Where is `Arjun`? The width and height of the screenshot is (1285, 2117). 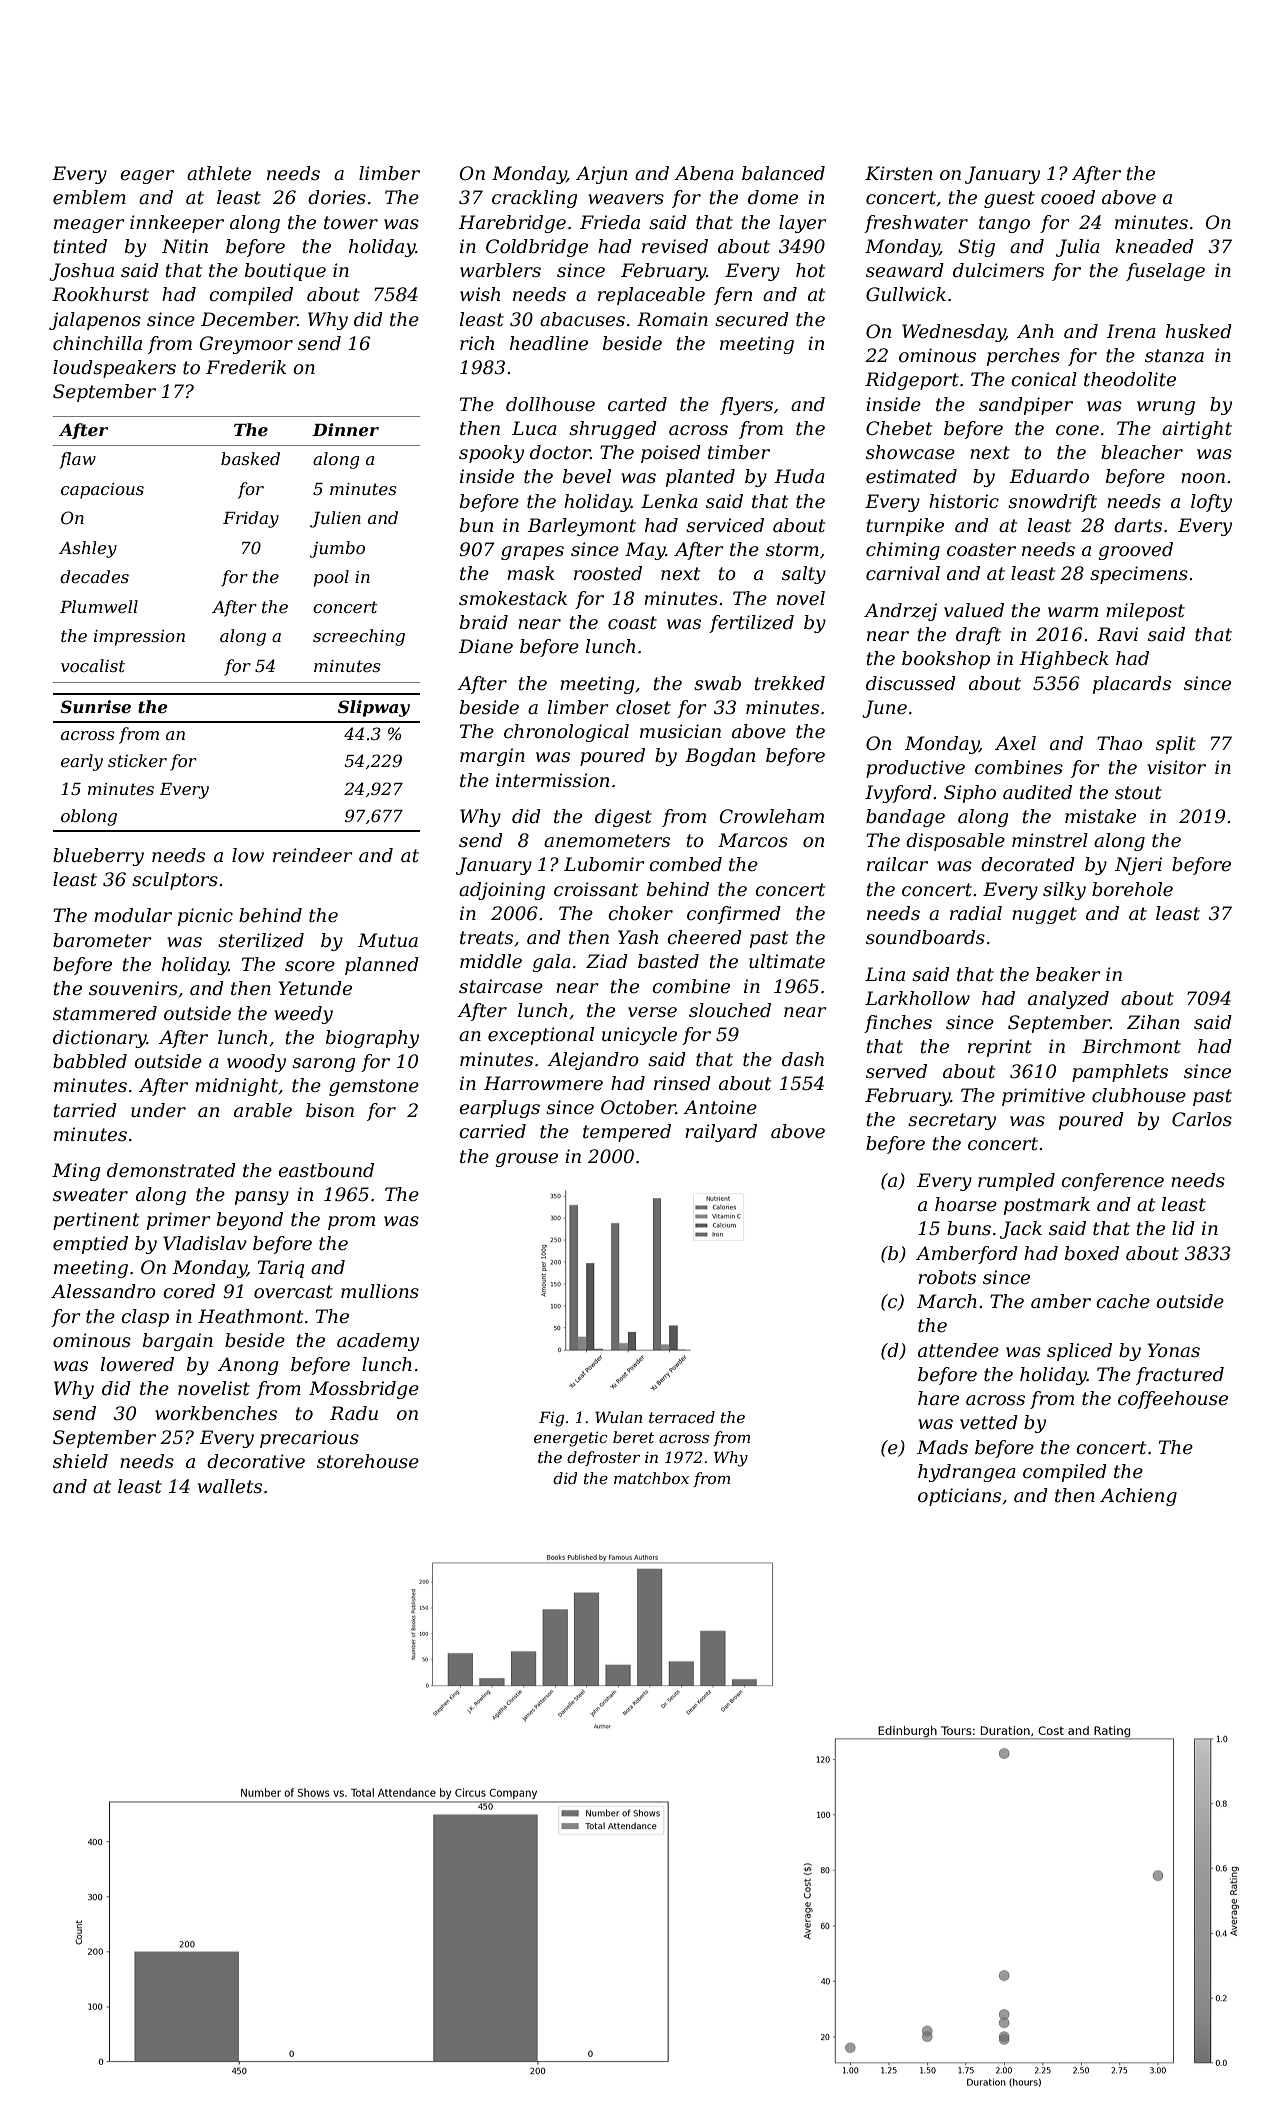
Arjun is located at coordinates (601, 175).
